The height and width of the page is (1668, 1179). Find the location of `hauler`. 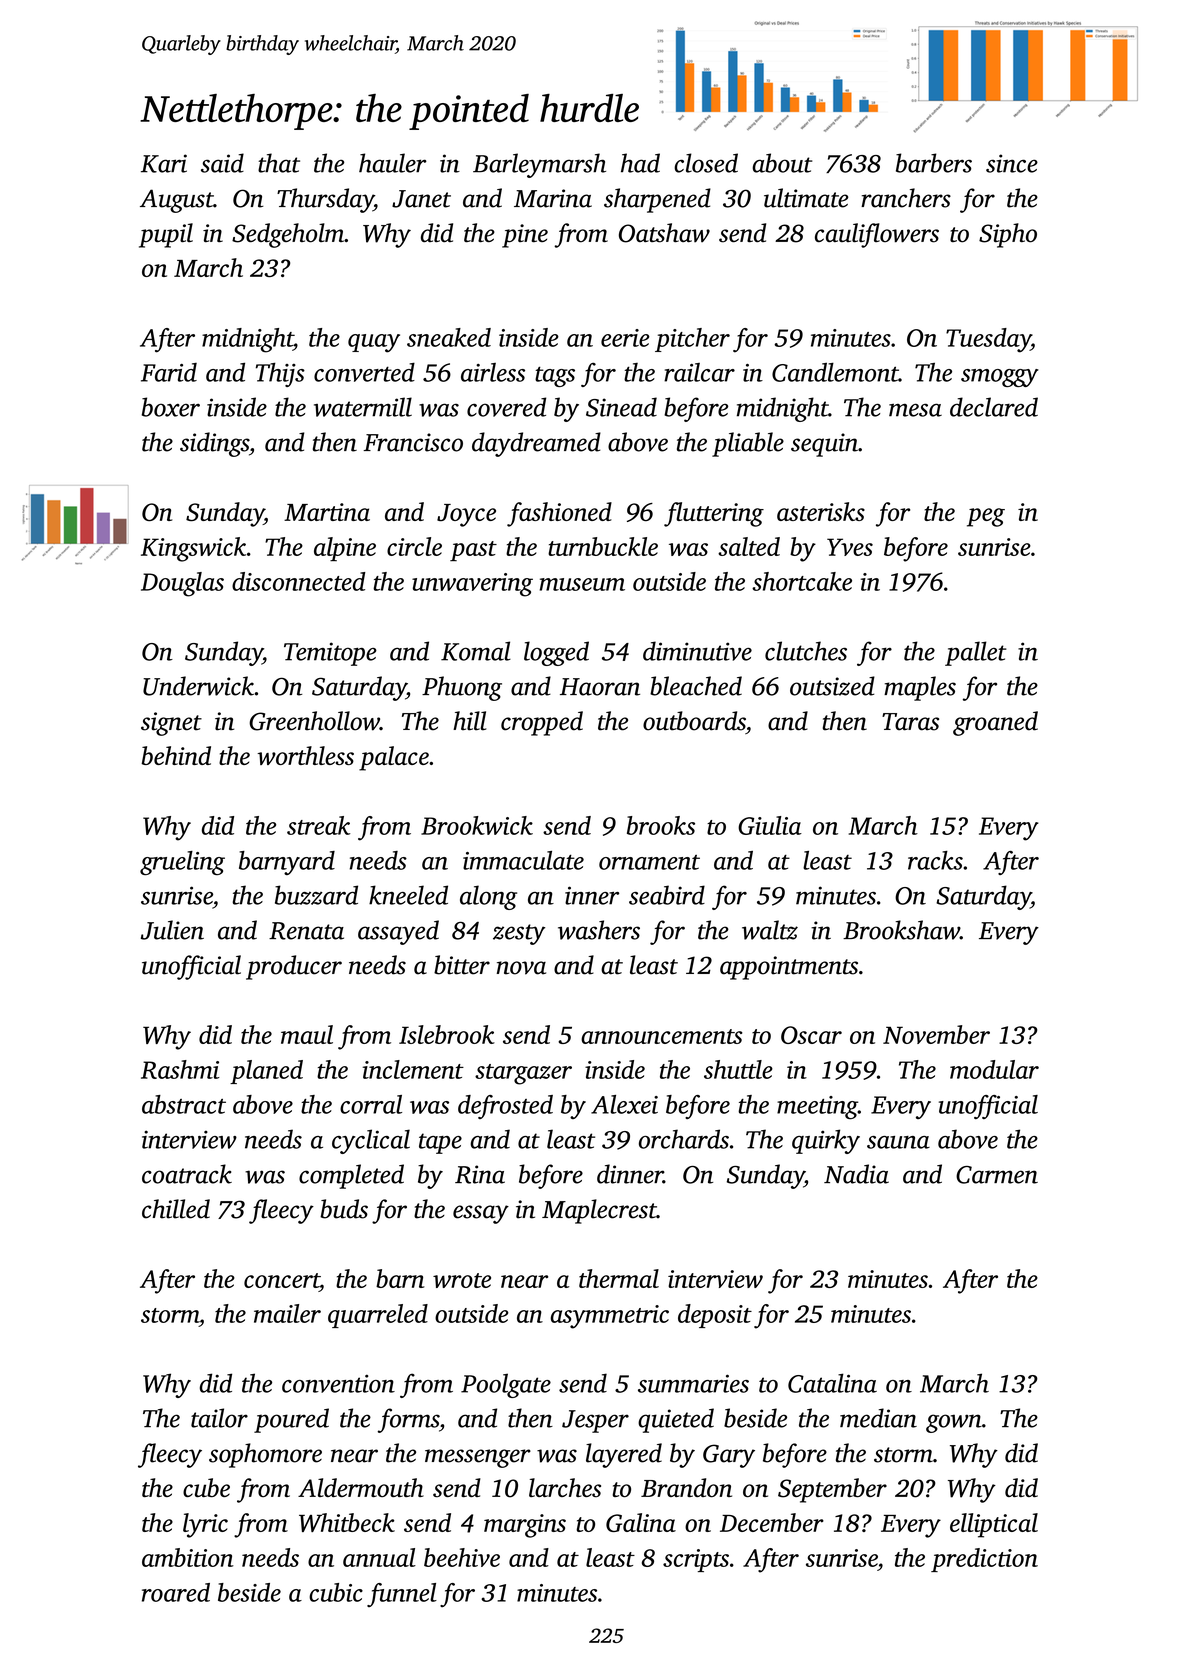

hauler is located at coordinates (393, 163).
